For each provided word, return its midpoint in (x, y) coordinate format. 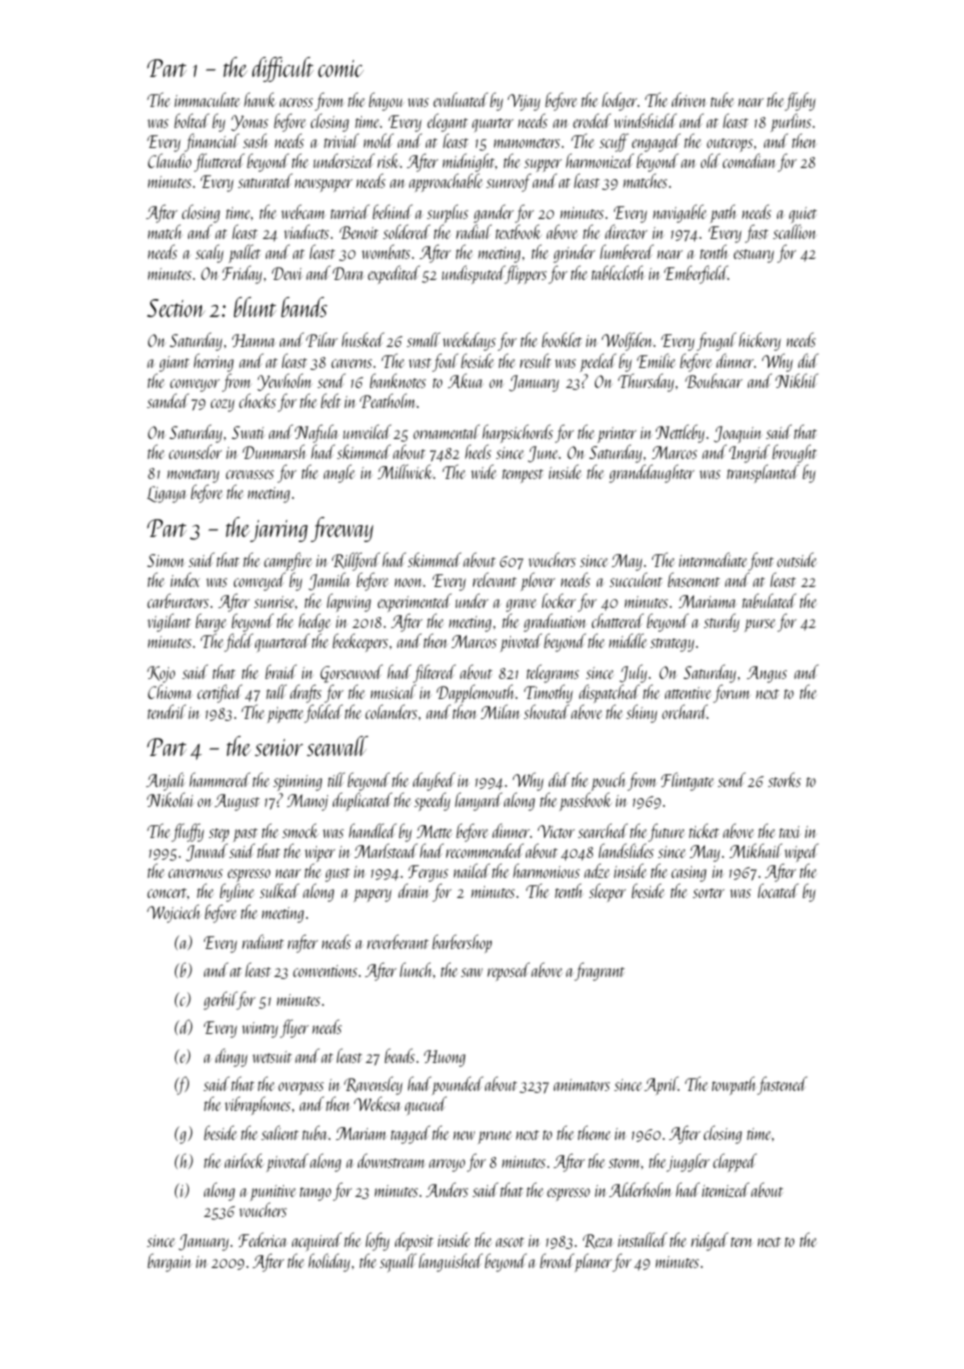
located (778, 890)
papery (373, 895)
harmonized (600, 160)
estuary (754, 256)
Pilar (322, 339)
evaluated (460, 99)
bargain (170, 1262)
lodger (619, 101)
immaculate (207, 99)
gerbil (220, 1000)
